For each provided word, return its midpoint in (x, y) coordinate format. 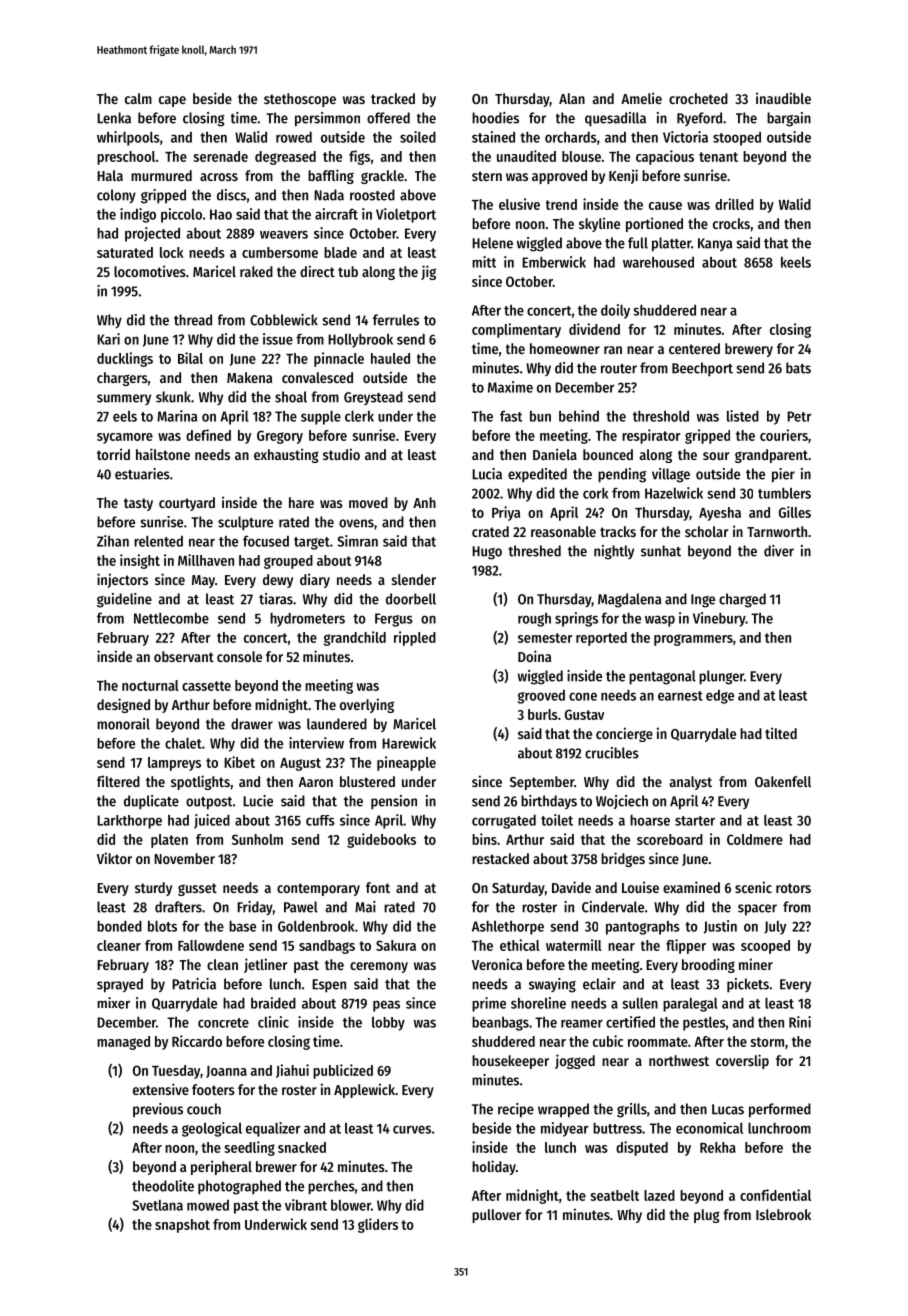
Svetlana (157, 1205)
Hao (221, 214)
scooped (765, 947)
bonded (119, 926)
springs (576, 619)
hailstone (163, 454)
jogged (575, 1061)
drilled (734, 204)
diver (779, 551)
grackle (382, 177)
